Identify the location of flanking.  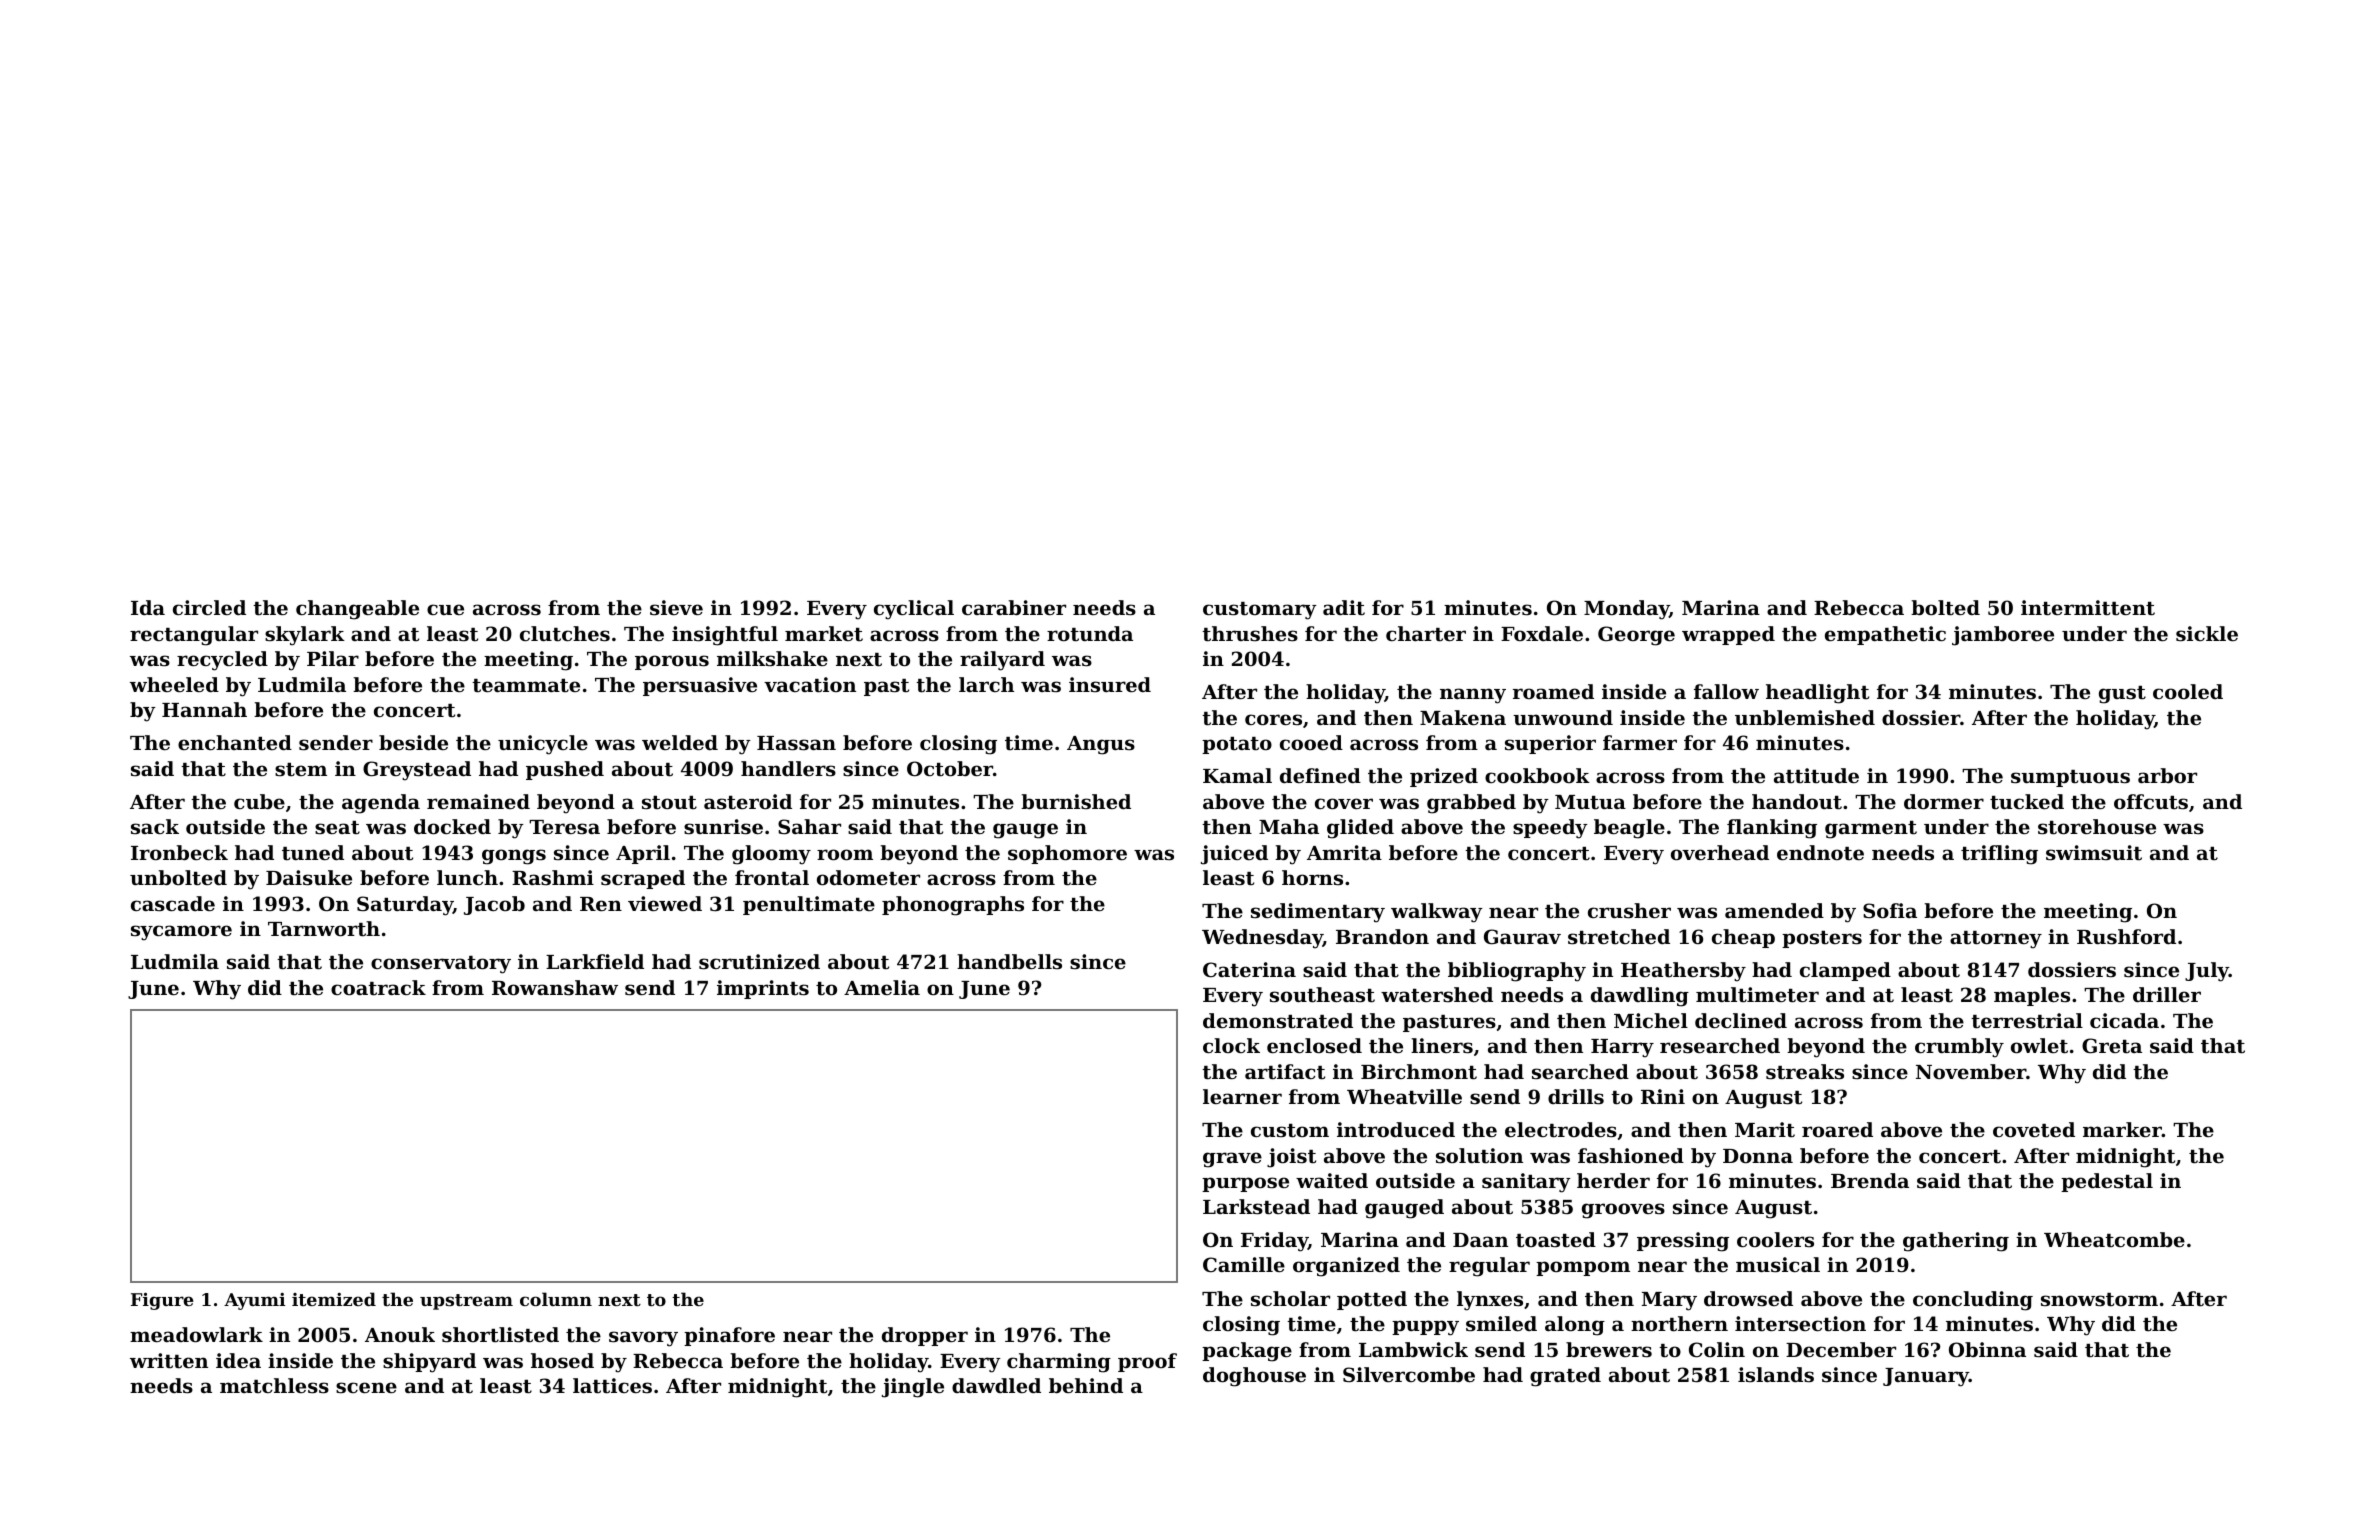
(1772, 829).
